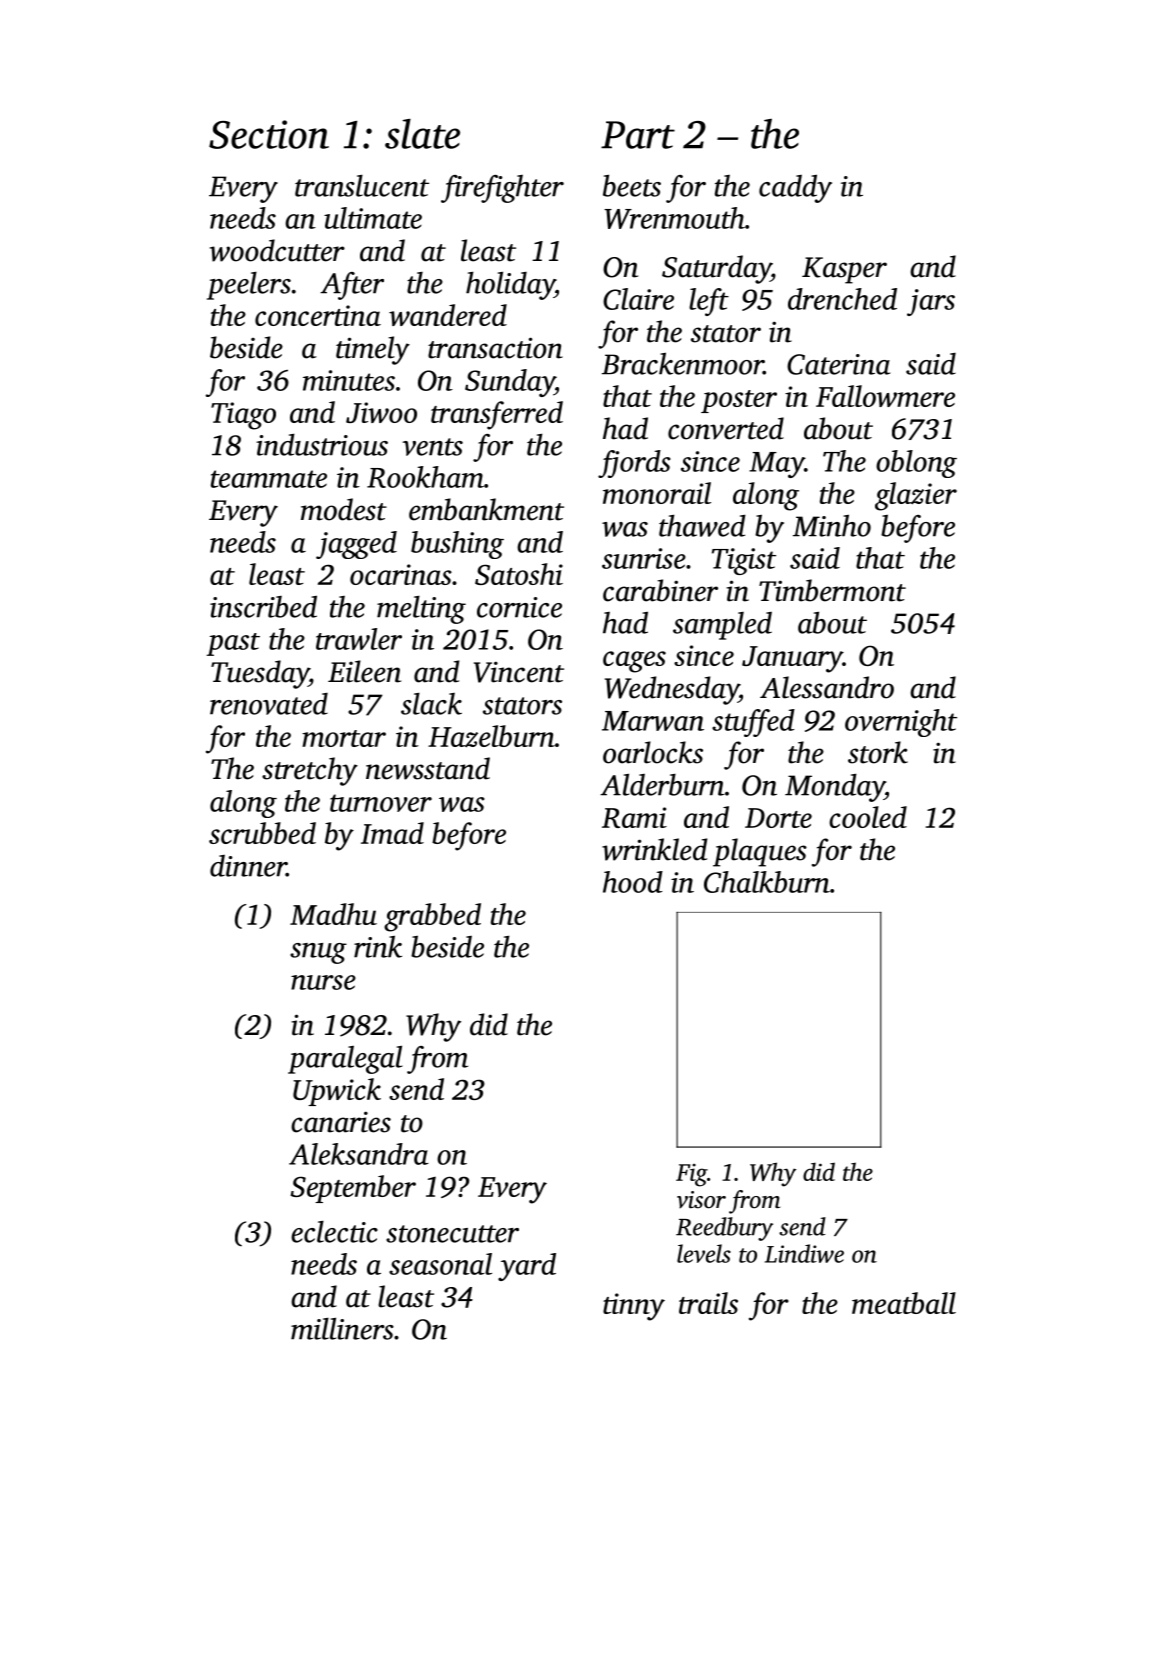 The width and height of the page is (1165, 1654). I want to click on fjords, so click(634, 464).
